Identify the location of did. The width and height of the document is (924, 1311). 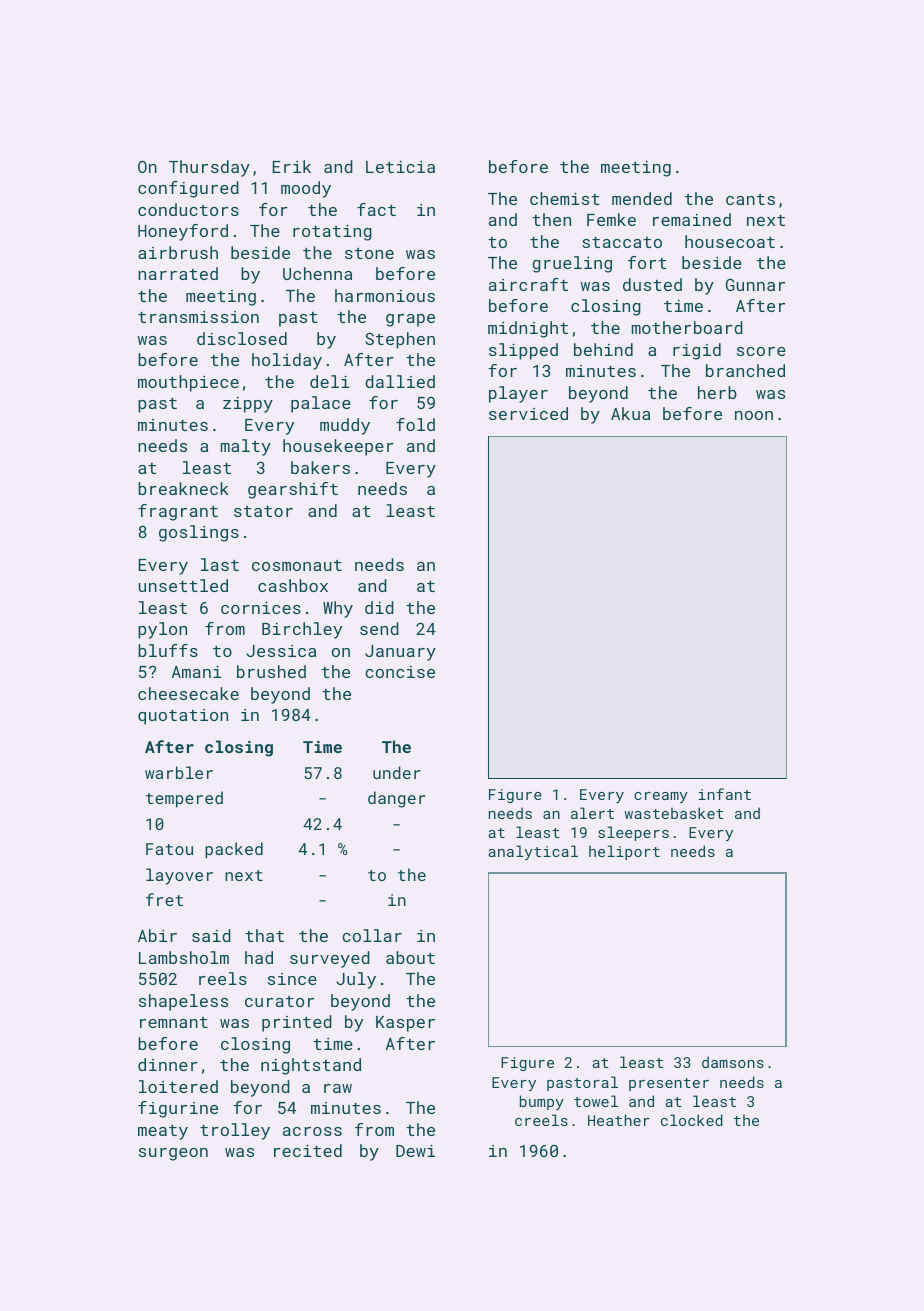
(379, 607).
